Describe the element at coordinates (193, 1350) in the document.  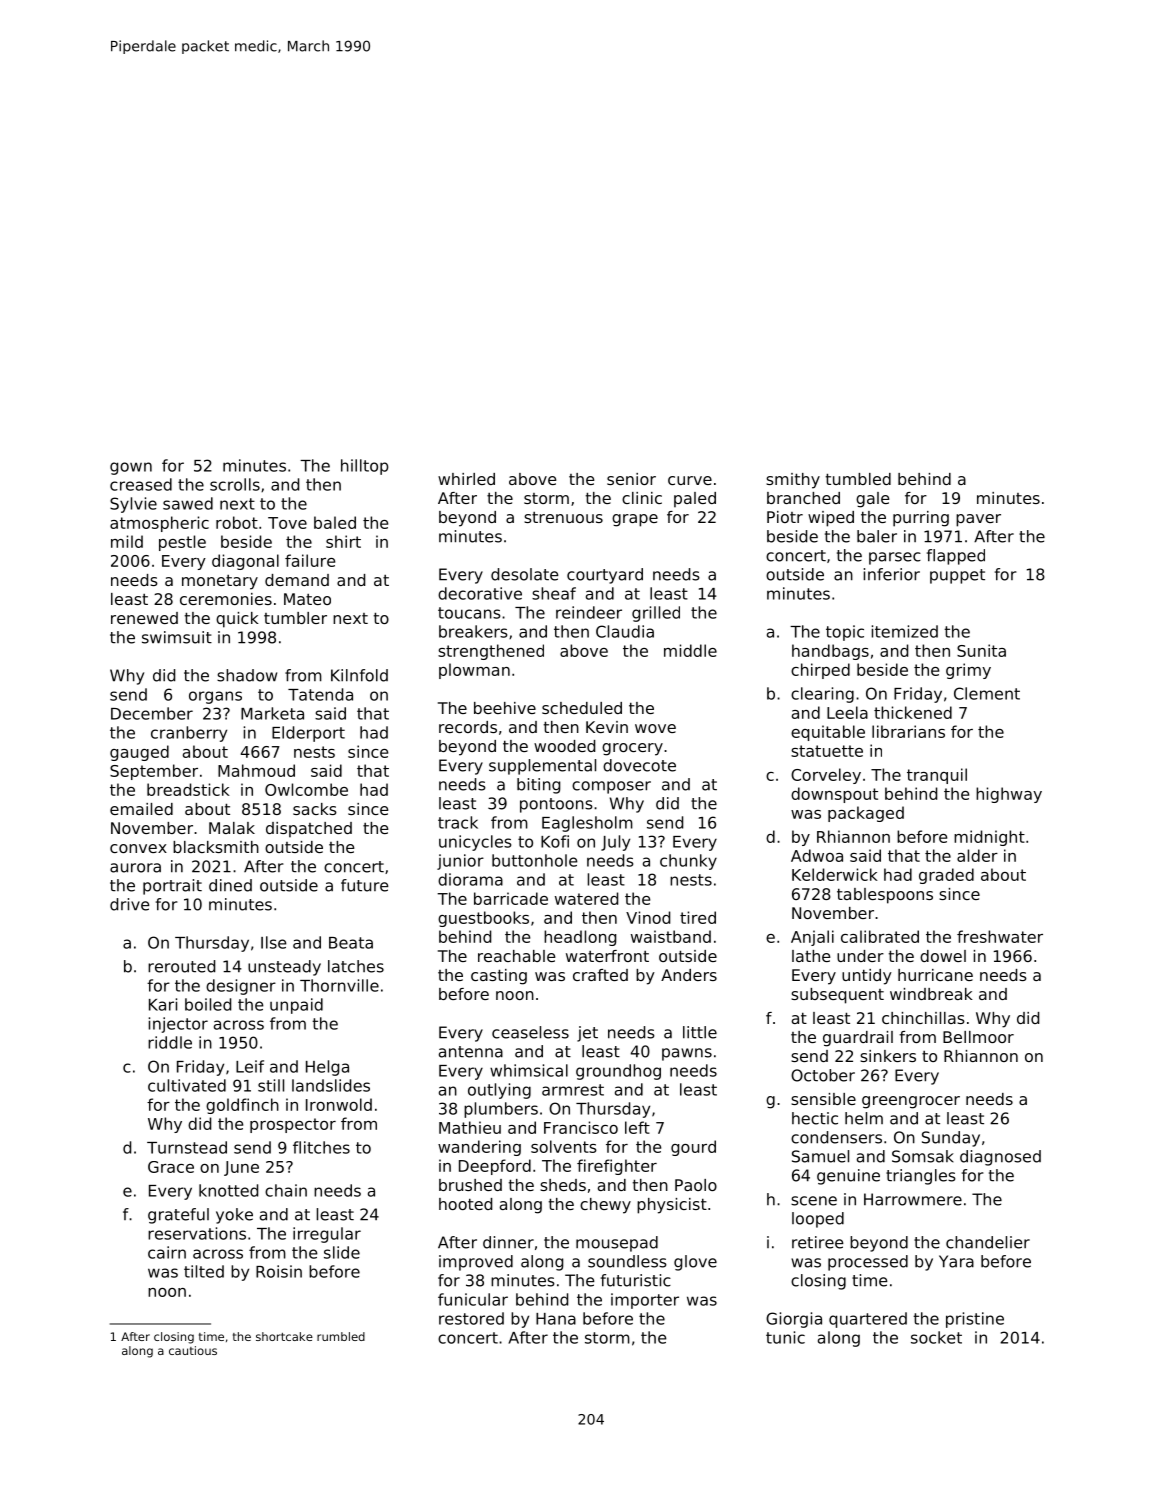
I see `cautious` at that location.
